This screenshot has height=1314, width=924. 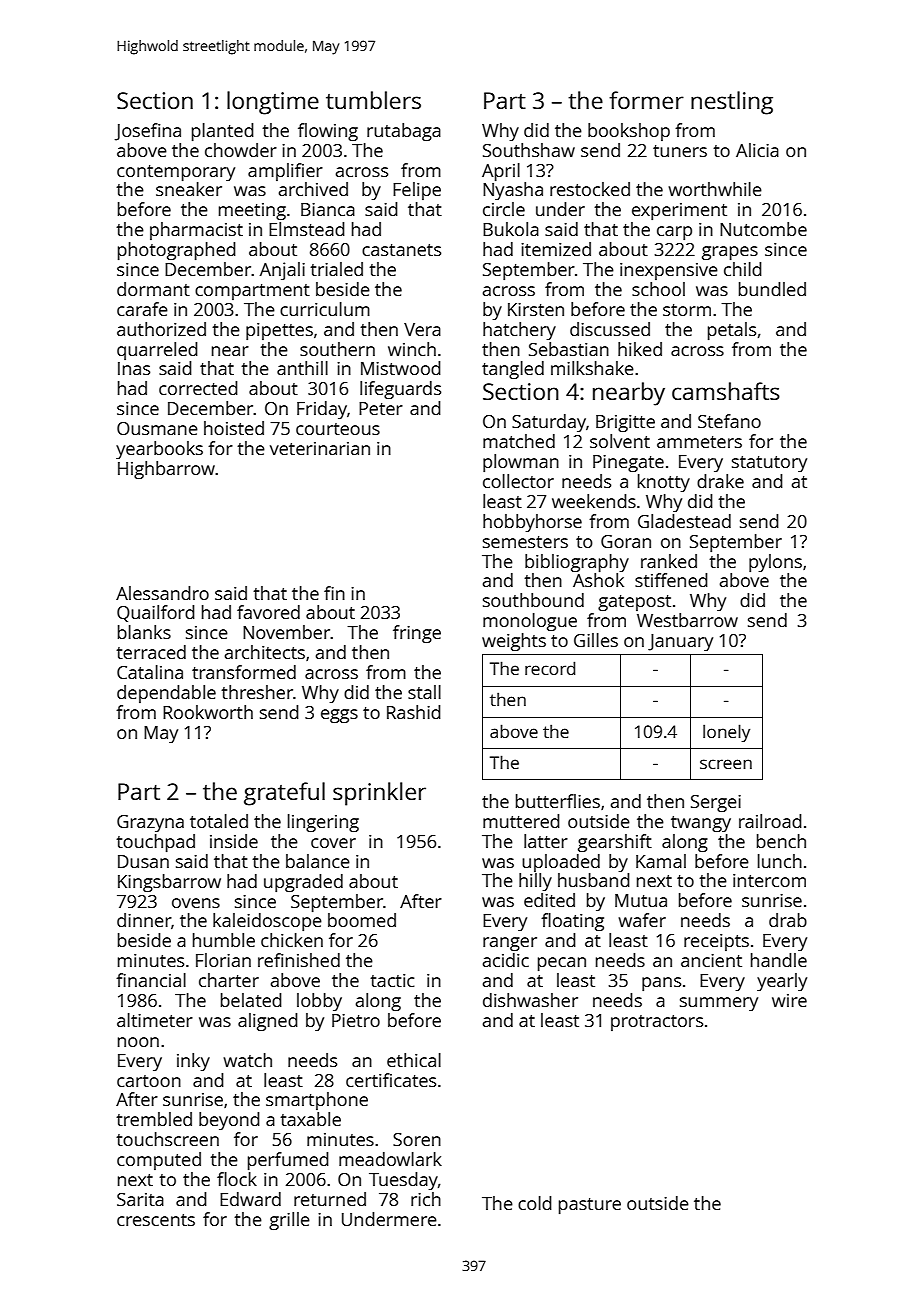 What do you see at coordinates (154, 1119) in the screenshot?
I see `trembled` at bounding box center [154, 1119].
